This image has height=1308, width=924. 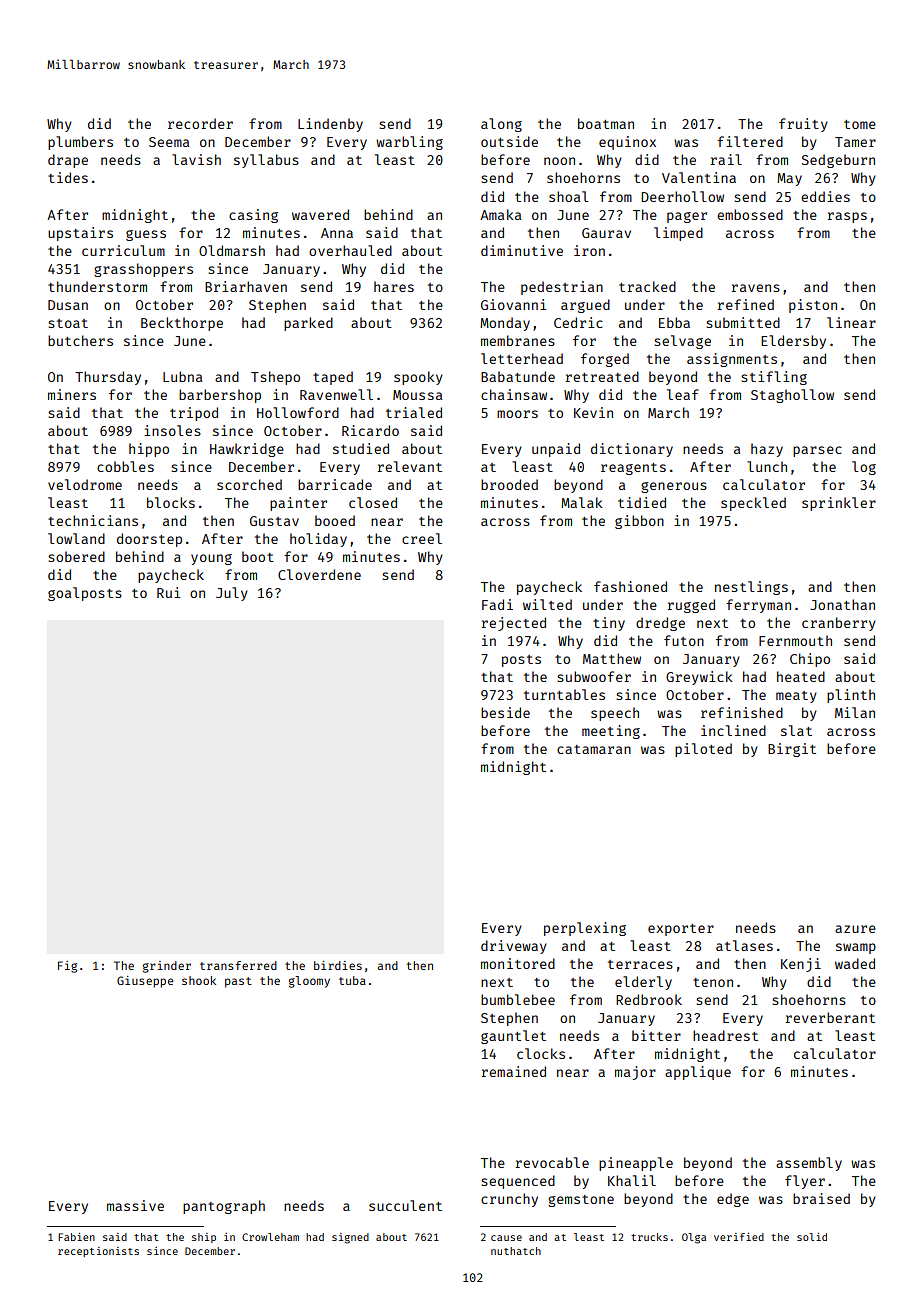 I want to click on Hollowford, so click(x=298, y=412).
